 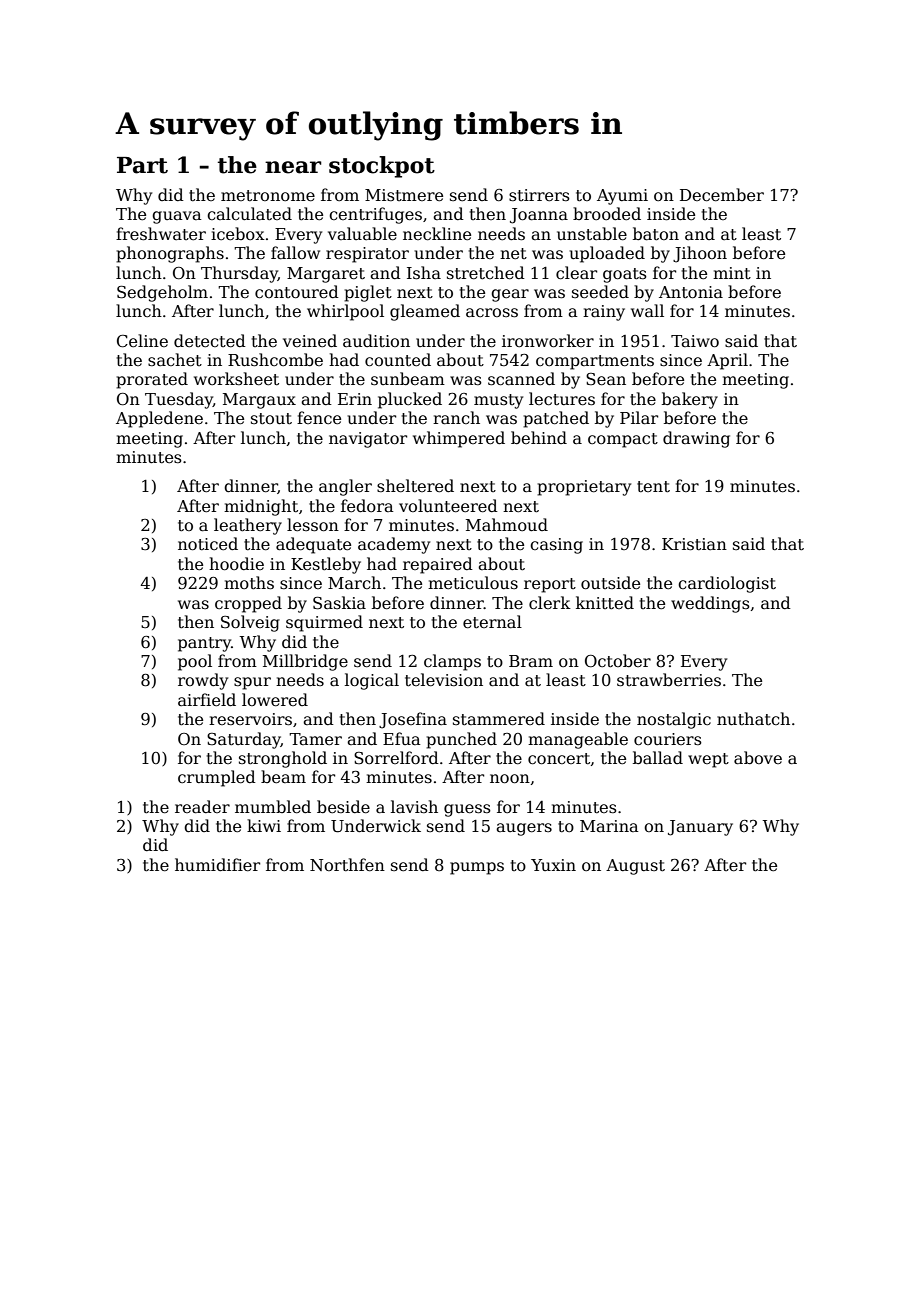 What do you see at coordinates (477, 868) in the document?
I see `pumps` at bounding box center [477, 868].
